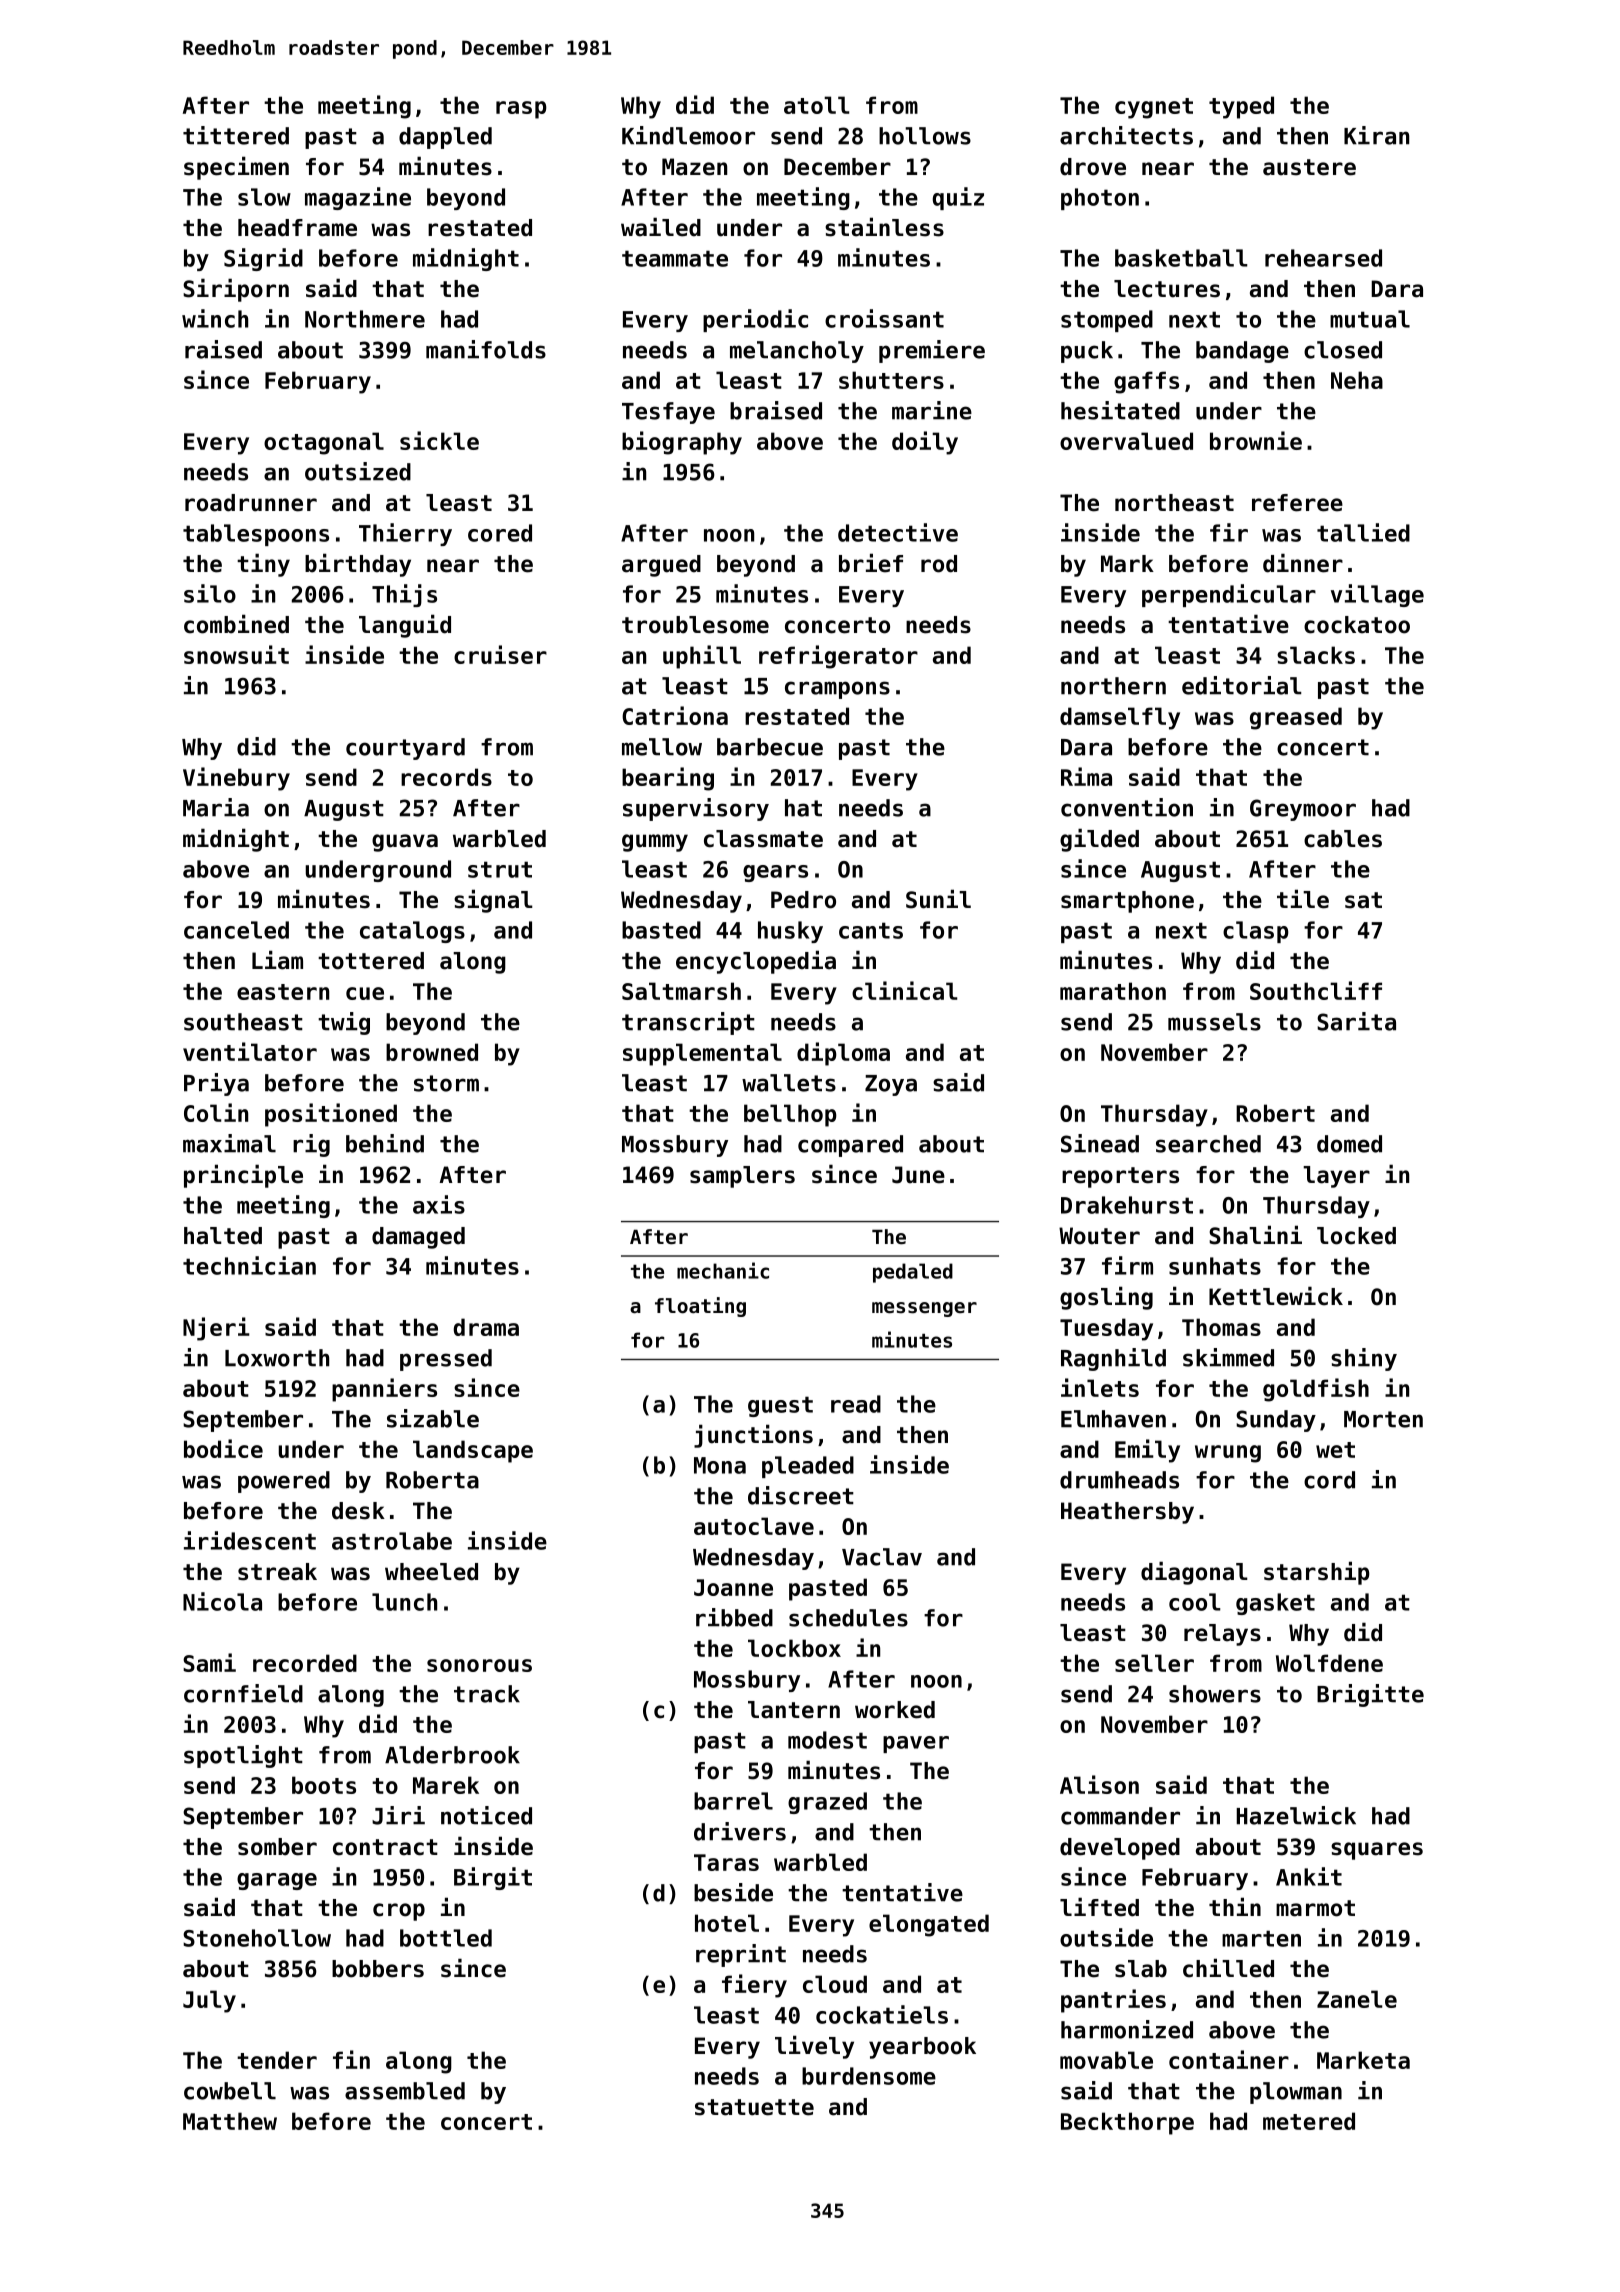 The height and width of the screenshot is (2292, 1620). What do you see at coordinates (297, 228) in the screenshot?
I see `headframe` at bounding box center [297, 228].
